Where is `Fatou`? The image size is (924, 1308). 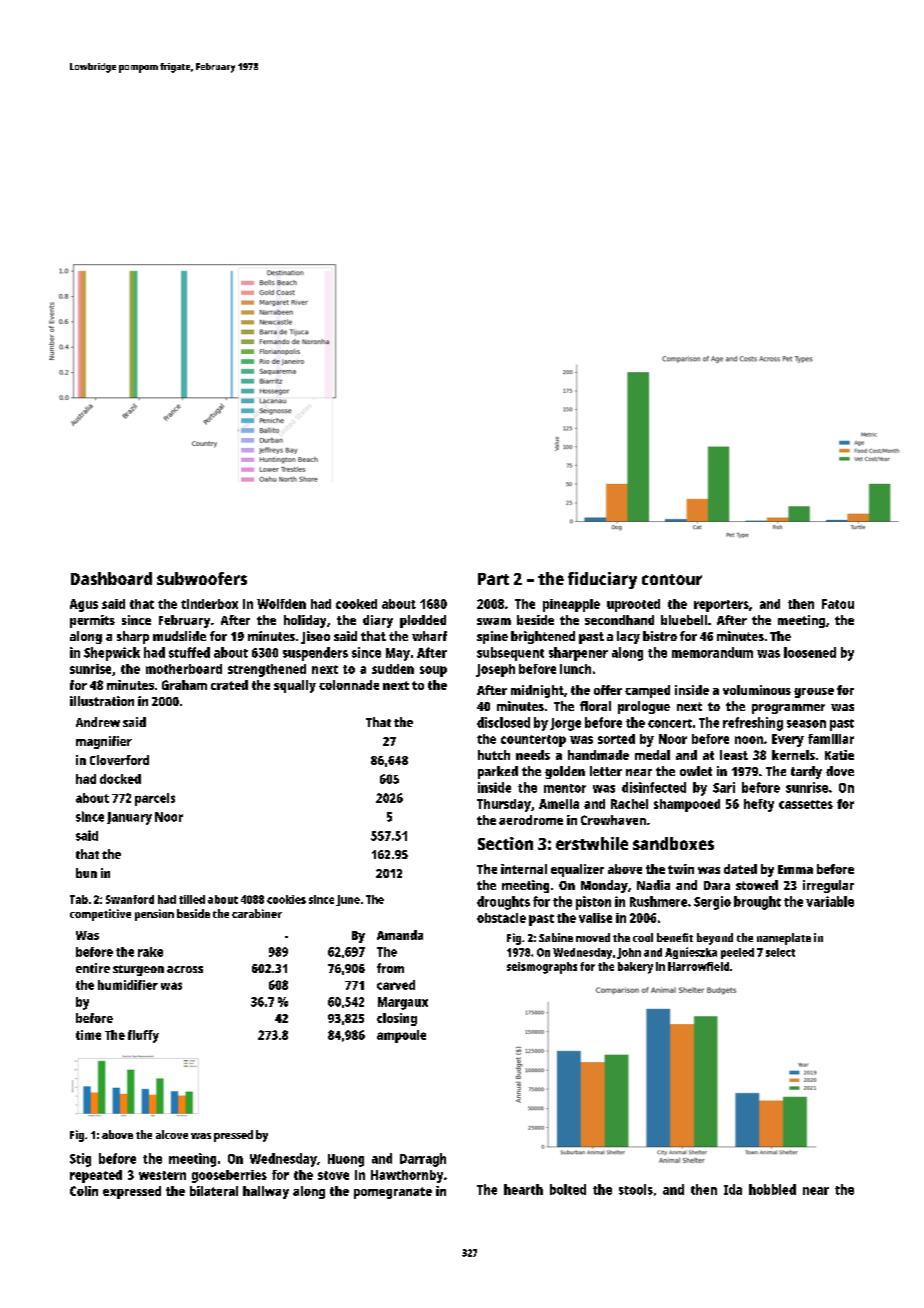 Fatou is located at coordinates (838, 604).
